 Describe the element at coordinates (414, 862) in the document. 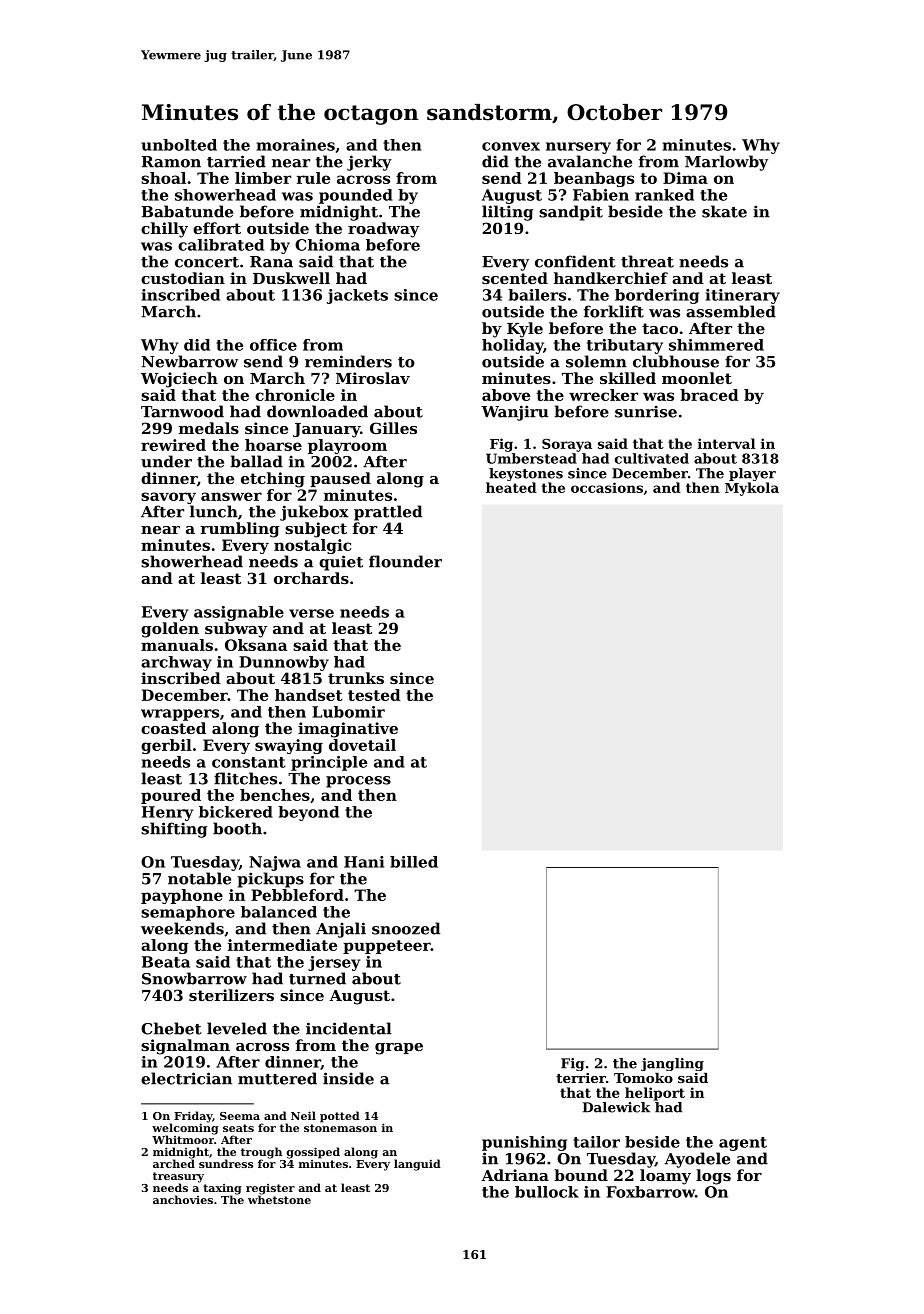

I see `billed` at that location.
